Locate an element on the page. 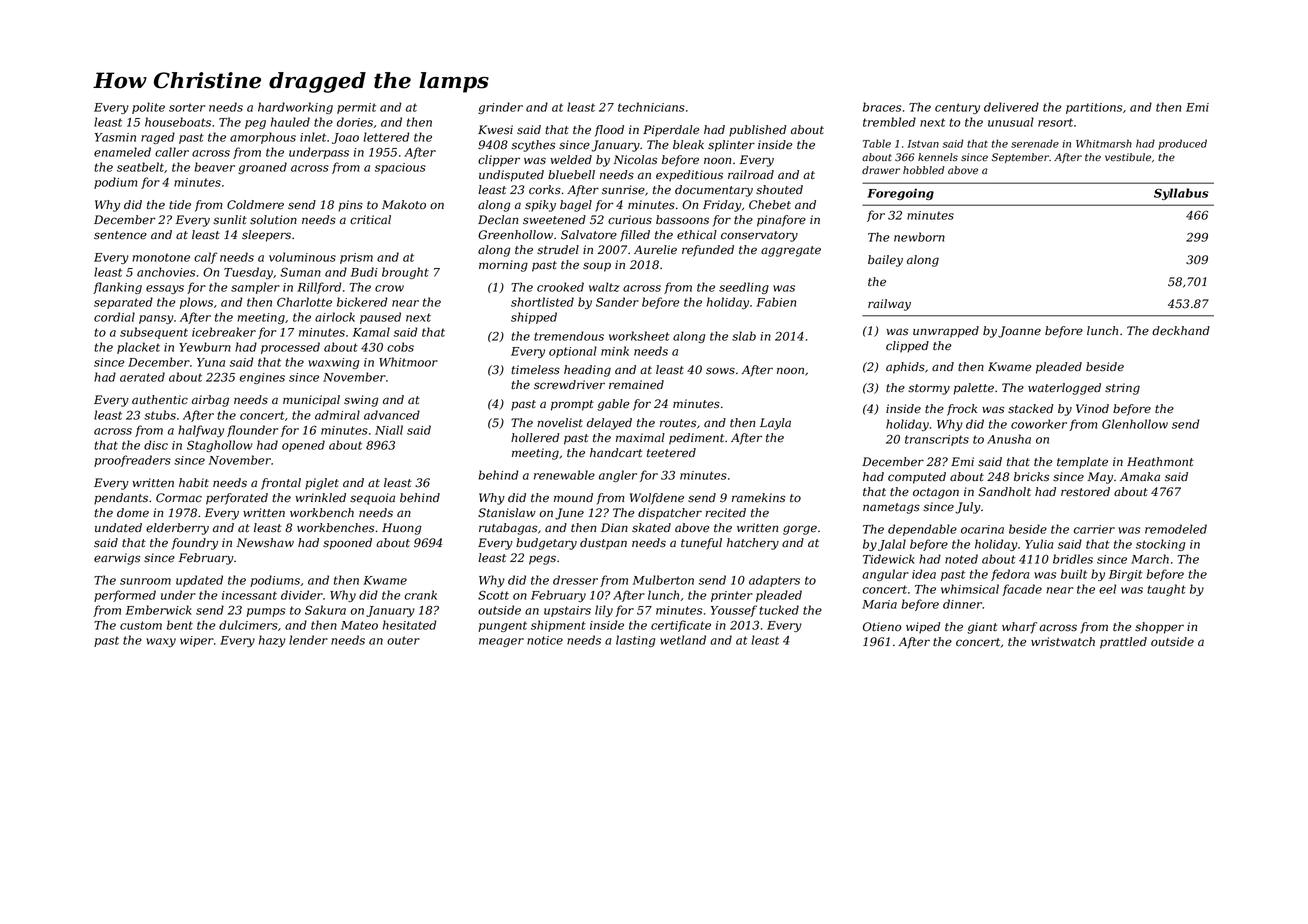 The width and height of the document is (1308, 924). bailey is located at coordinates (885, 261).
